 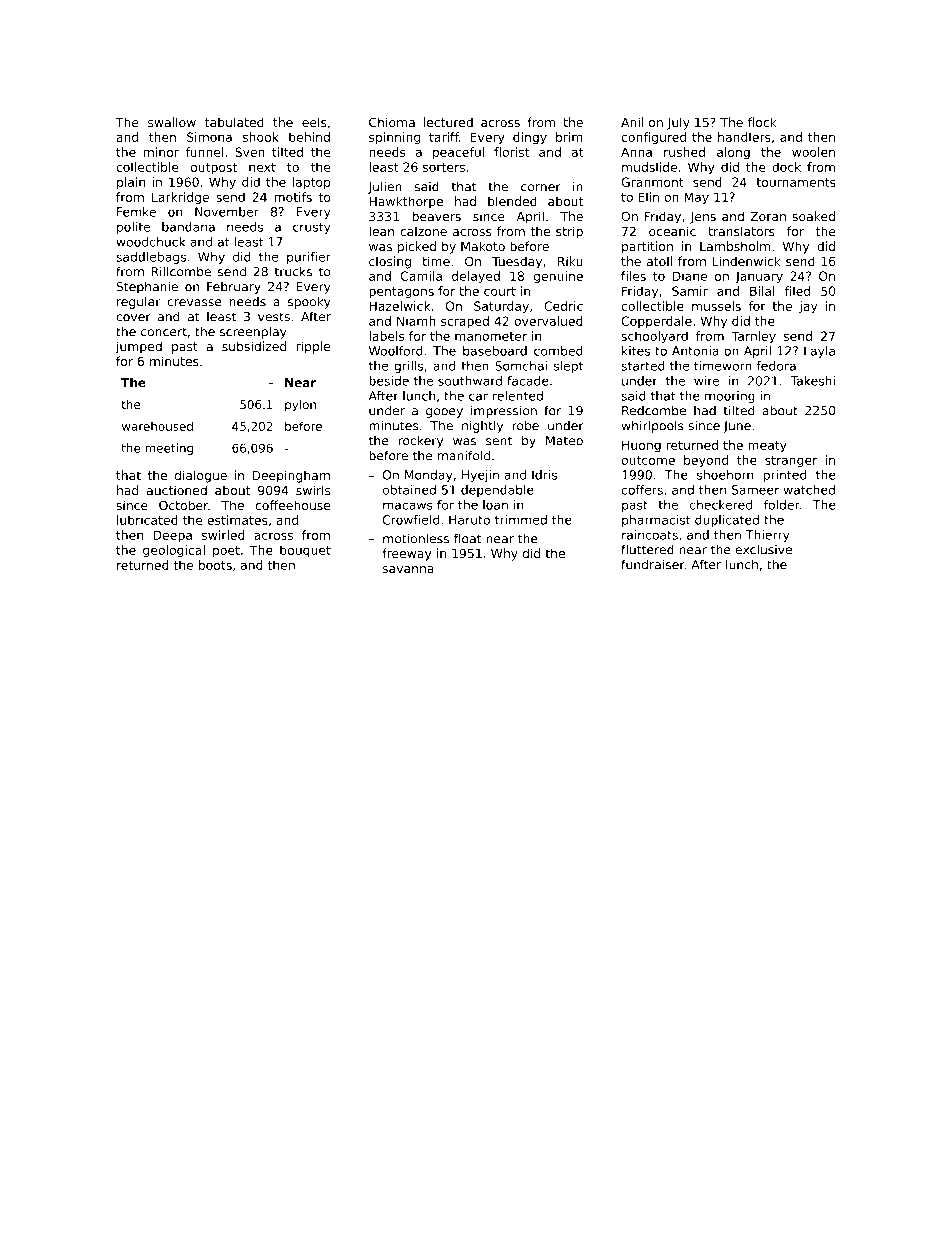 I want to click on oceanic, so click(x=672, y=231).
